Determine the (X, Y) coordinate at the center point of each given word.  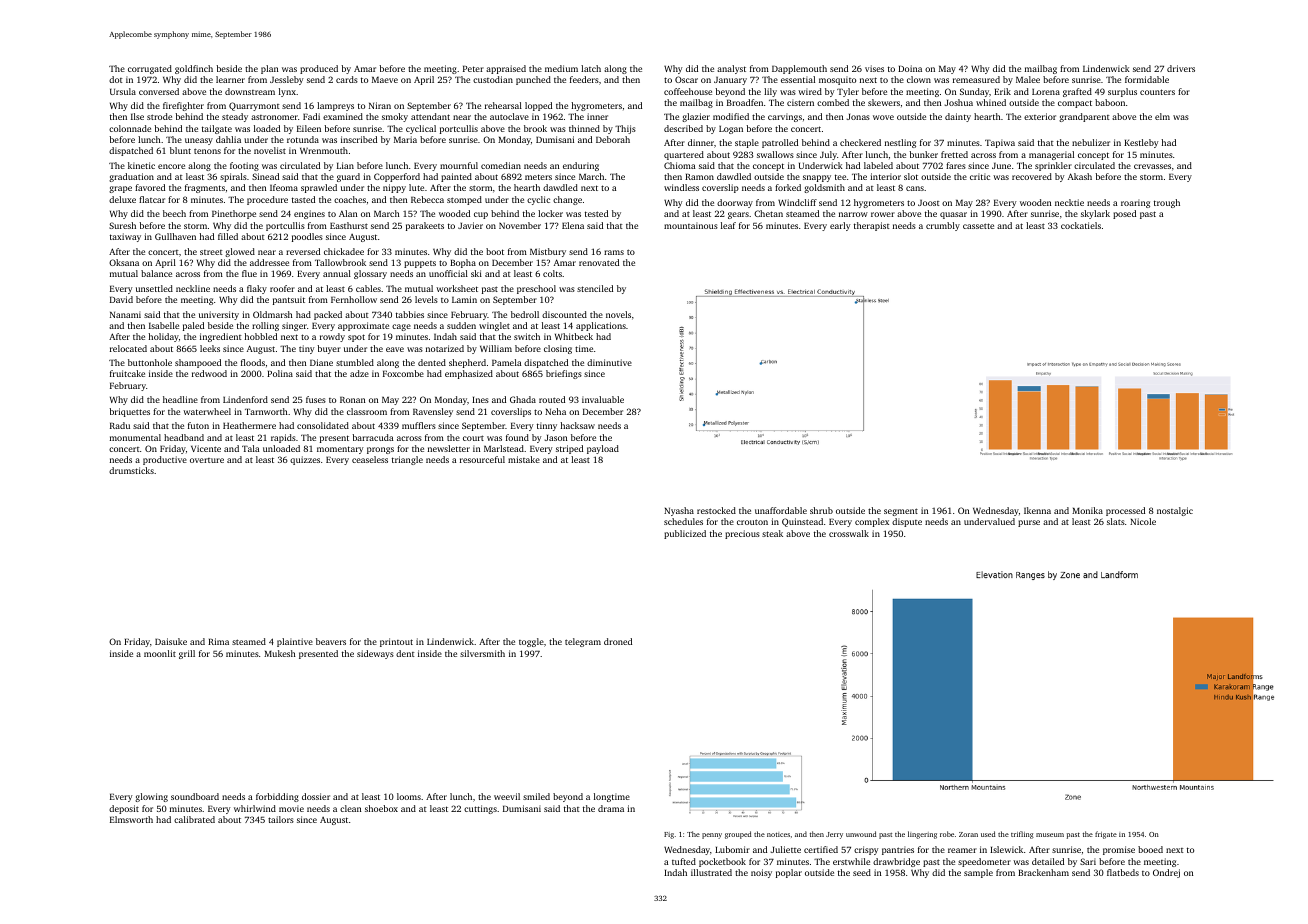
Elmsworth (131, 819)
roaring (1135, 203)
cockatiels (1081, 225)
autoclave (509, 116)
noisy (761, 873)
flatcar (152, 199)
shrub (821, 510)
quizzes (305, 460)
